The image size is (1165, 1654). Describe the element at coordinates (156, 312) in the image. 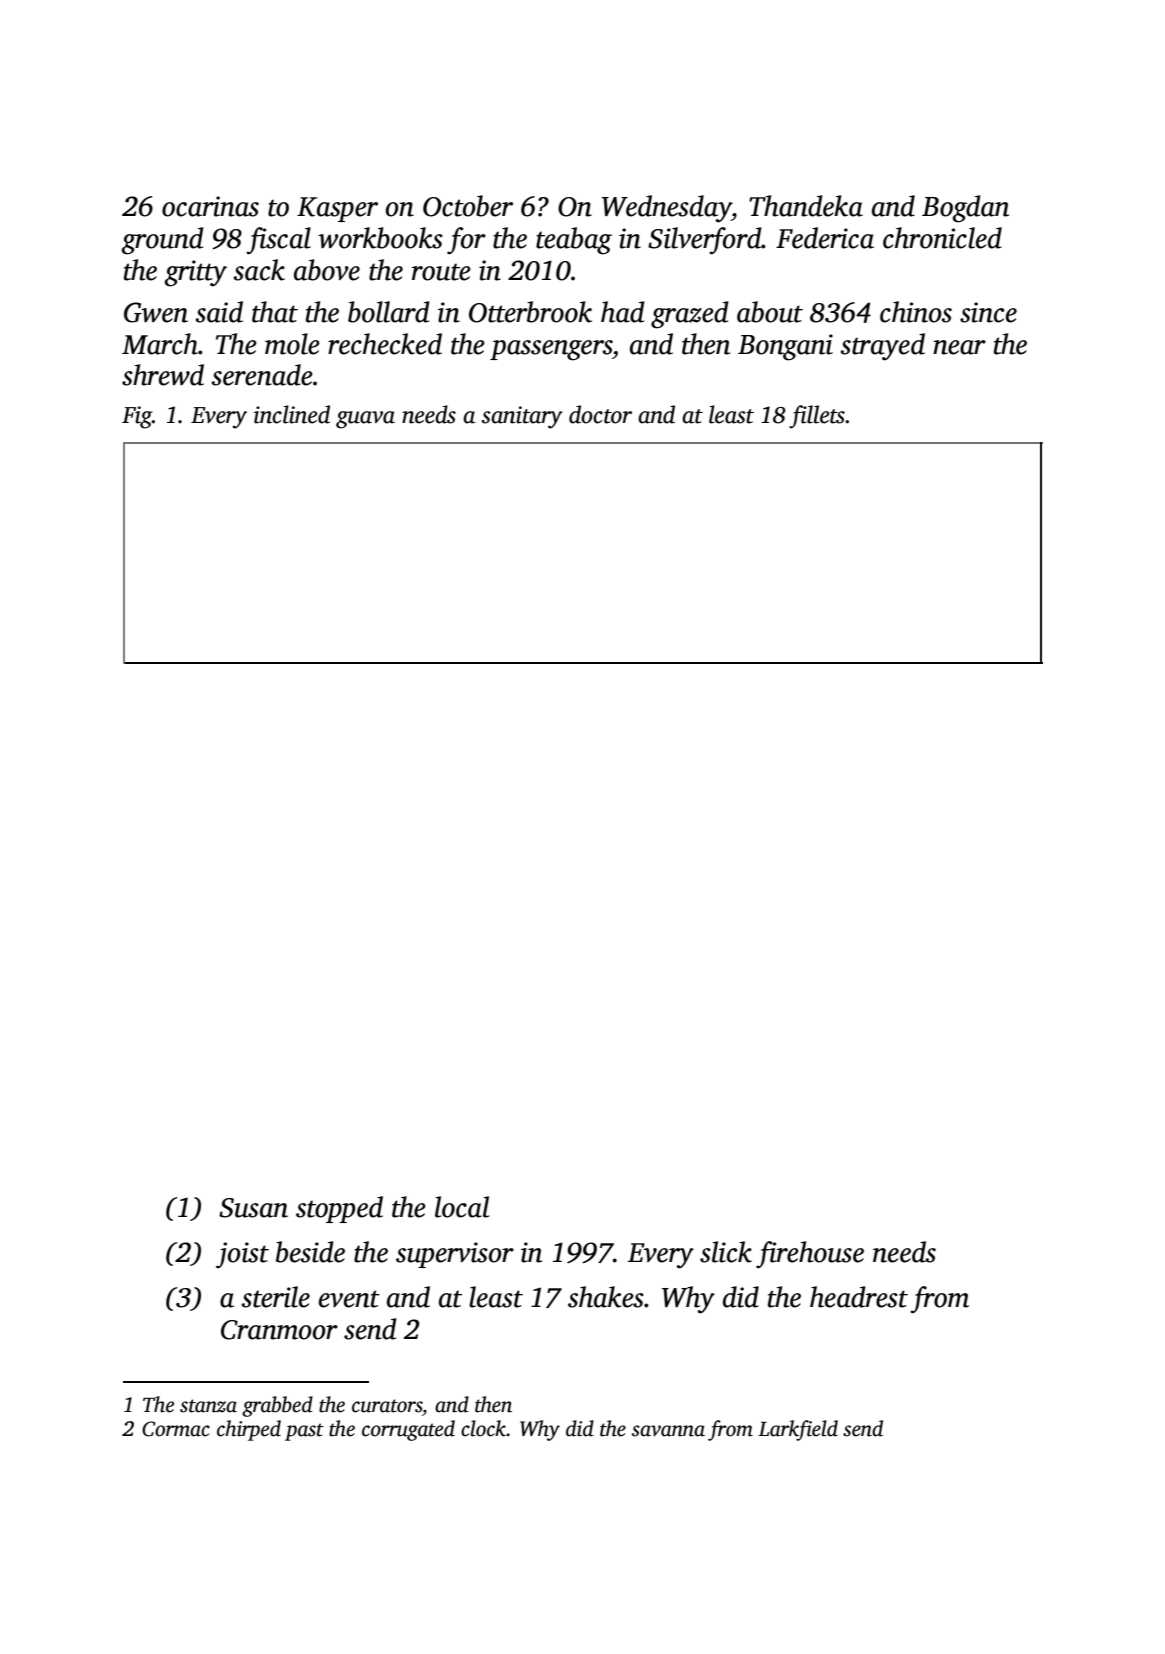

I see `Gwen` at that location.
